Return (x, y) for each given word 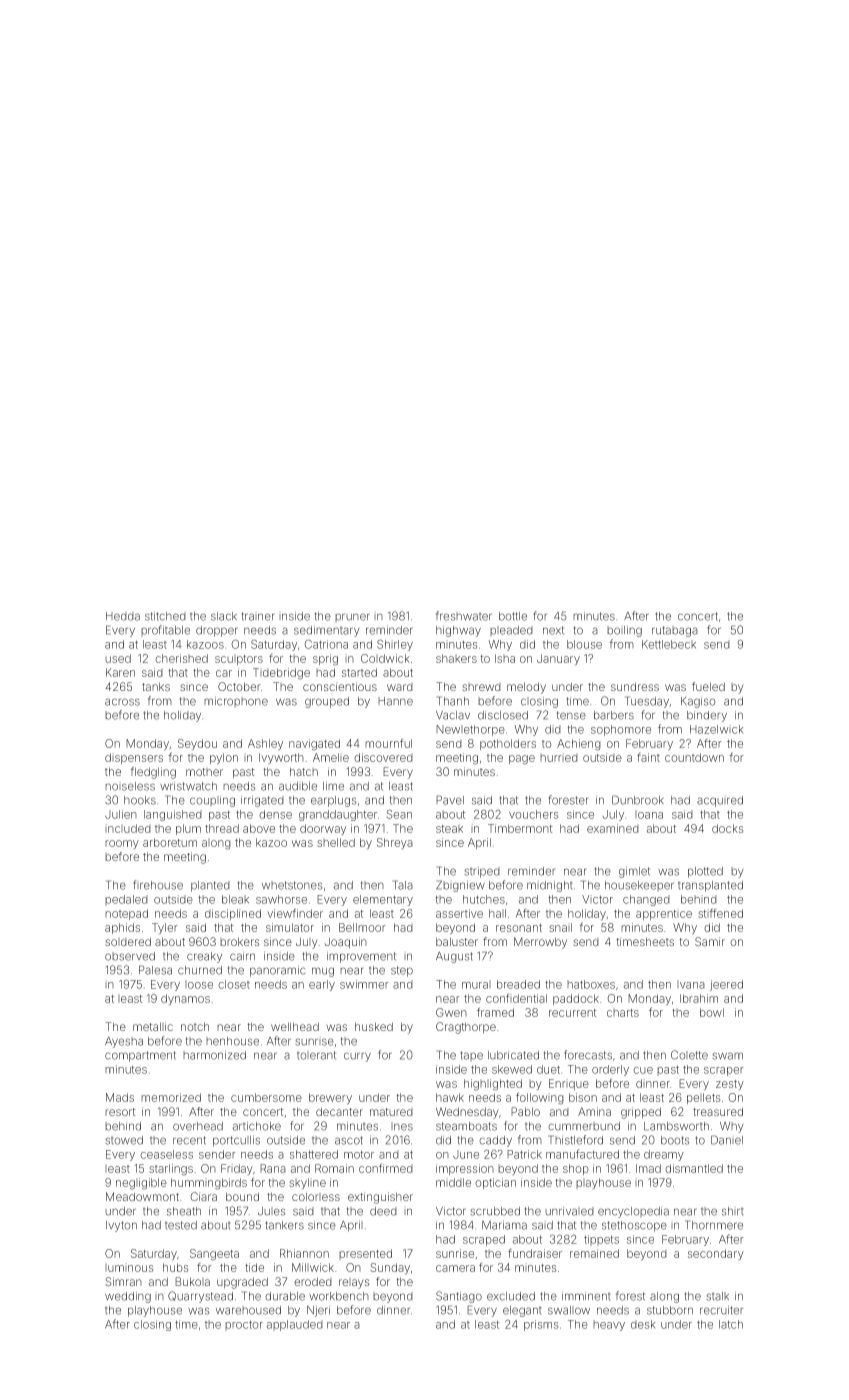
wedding (128, 1297)
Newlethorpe (470, 730)
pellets (703, 1098)
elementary (383, 900)
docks (727, 828)
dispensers (134, 758)
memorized (171, 1097)
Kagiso (698, 702)
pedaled (126, 900)
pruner (352, 617)
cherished (181, 658)
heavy (609, 1325)
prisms (541, 1325)
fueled (708, 686)
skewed (512, 1069)
